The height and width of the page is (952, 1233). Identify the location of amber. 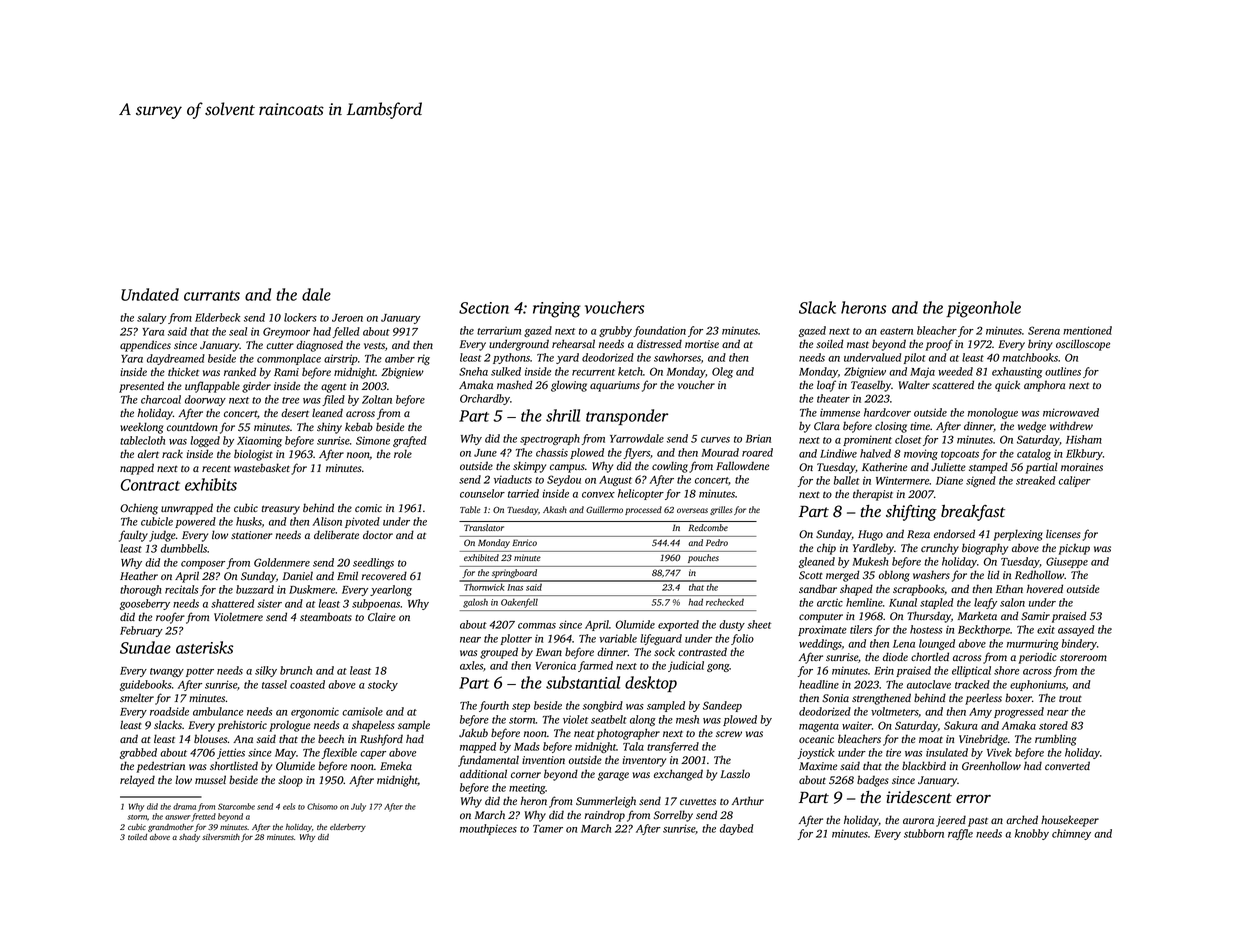
(400, 358).
